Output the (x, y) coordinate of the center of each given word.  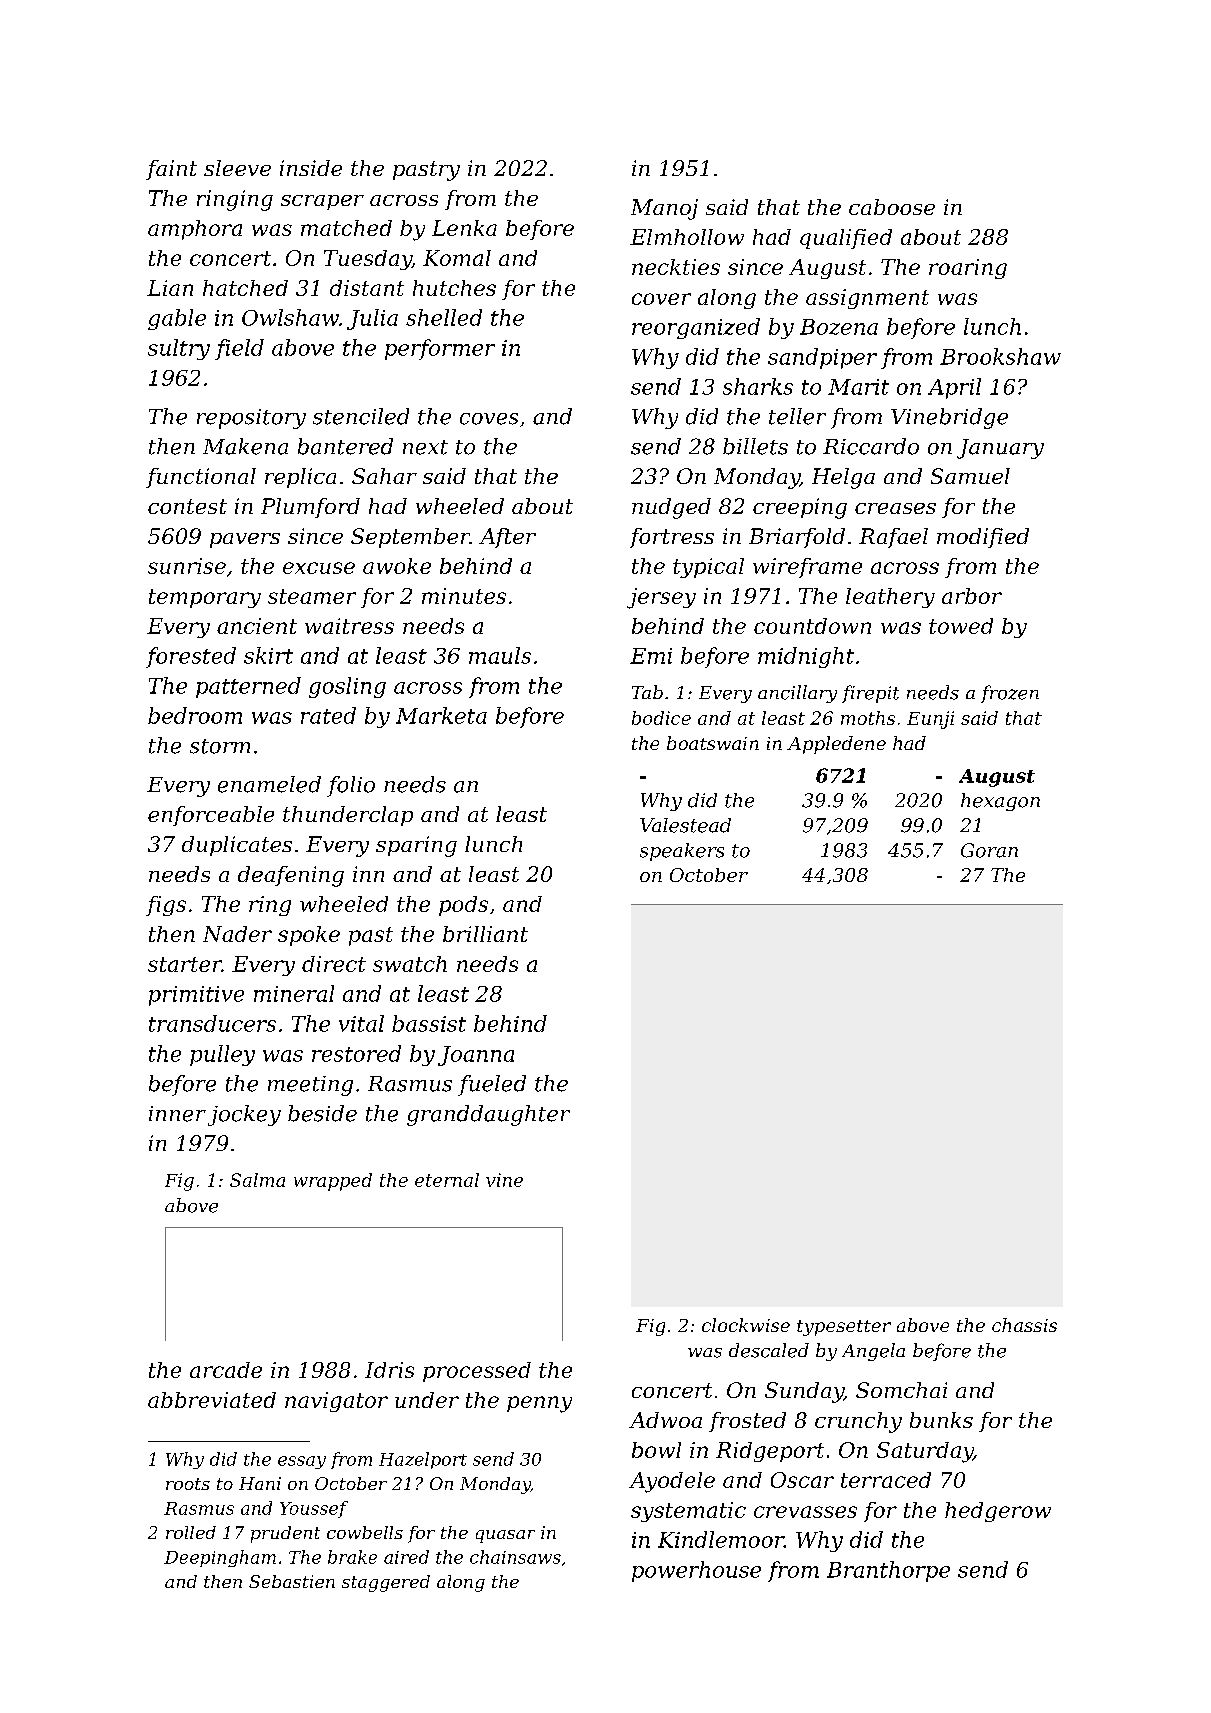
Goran (989, 850)
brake (352, 1557)
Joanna (476, 1056)
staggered (386, 1583)
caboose (892, 207)
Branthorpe (888, 1571)
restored (356, 1053)
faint (171, 170)
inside (311, 168)
